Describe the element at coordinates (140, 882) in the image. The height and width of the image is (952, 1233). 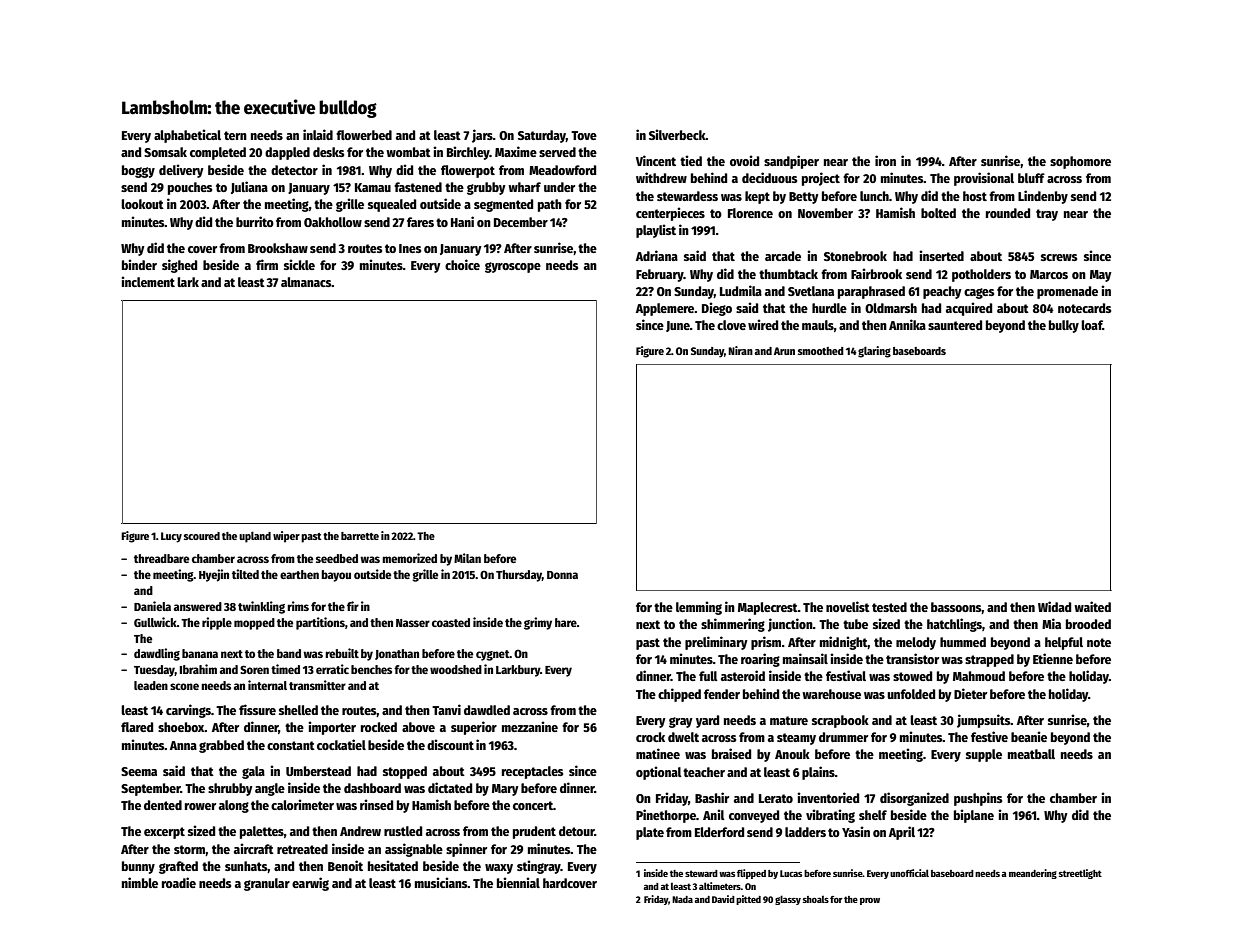
I see `nimble` at that location.
